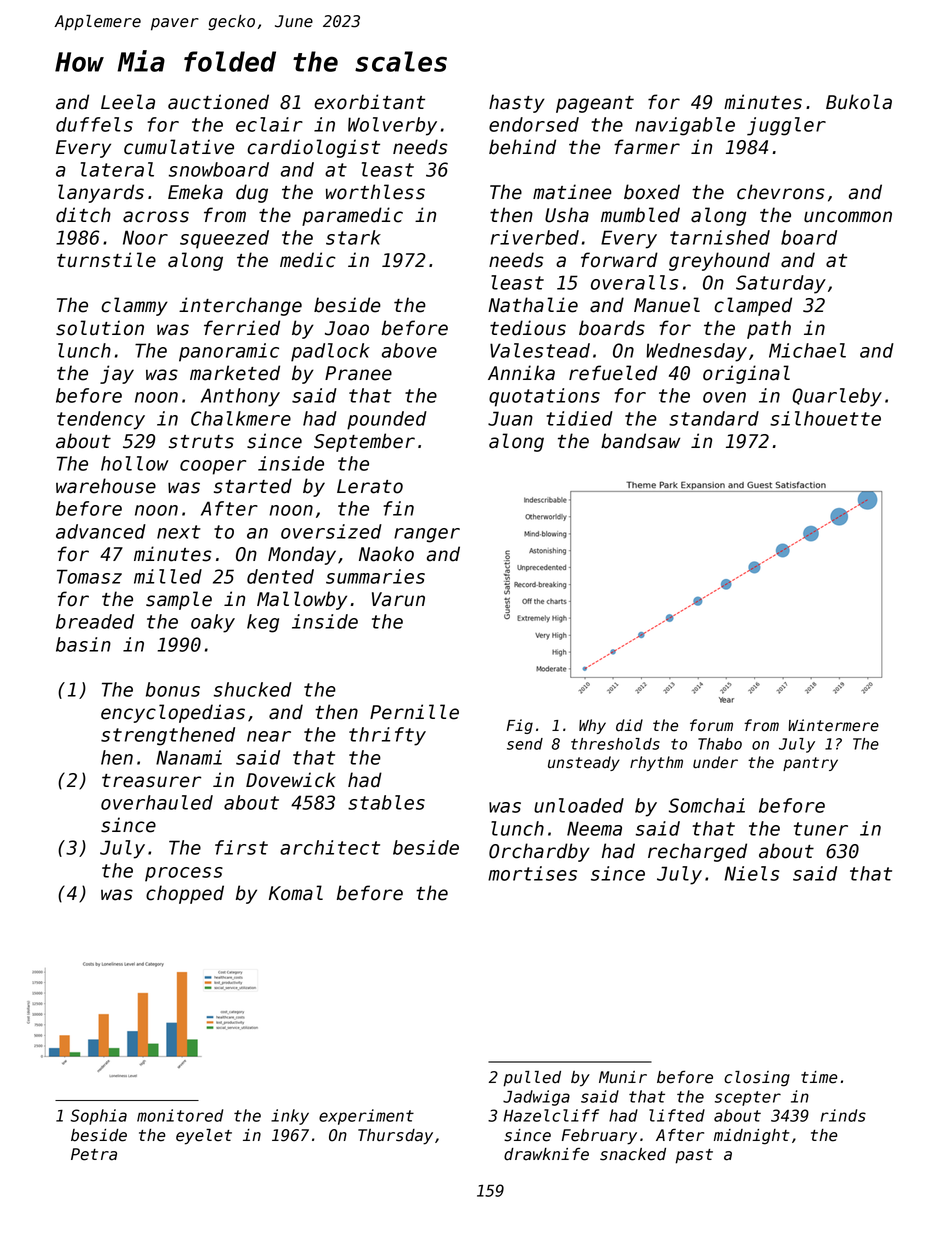 Image resolution: width=952 pixels, height=1233 pixels. Describe the element at coordinates (290, 1117) in the screenshot. I see `inky` at that location.
